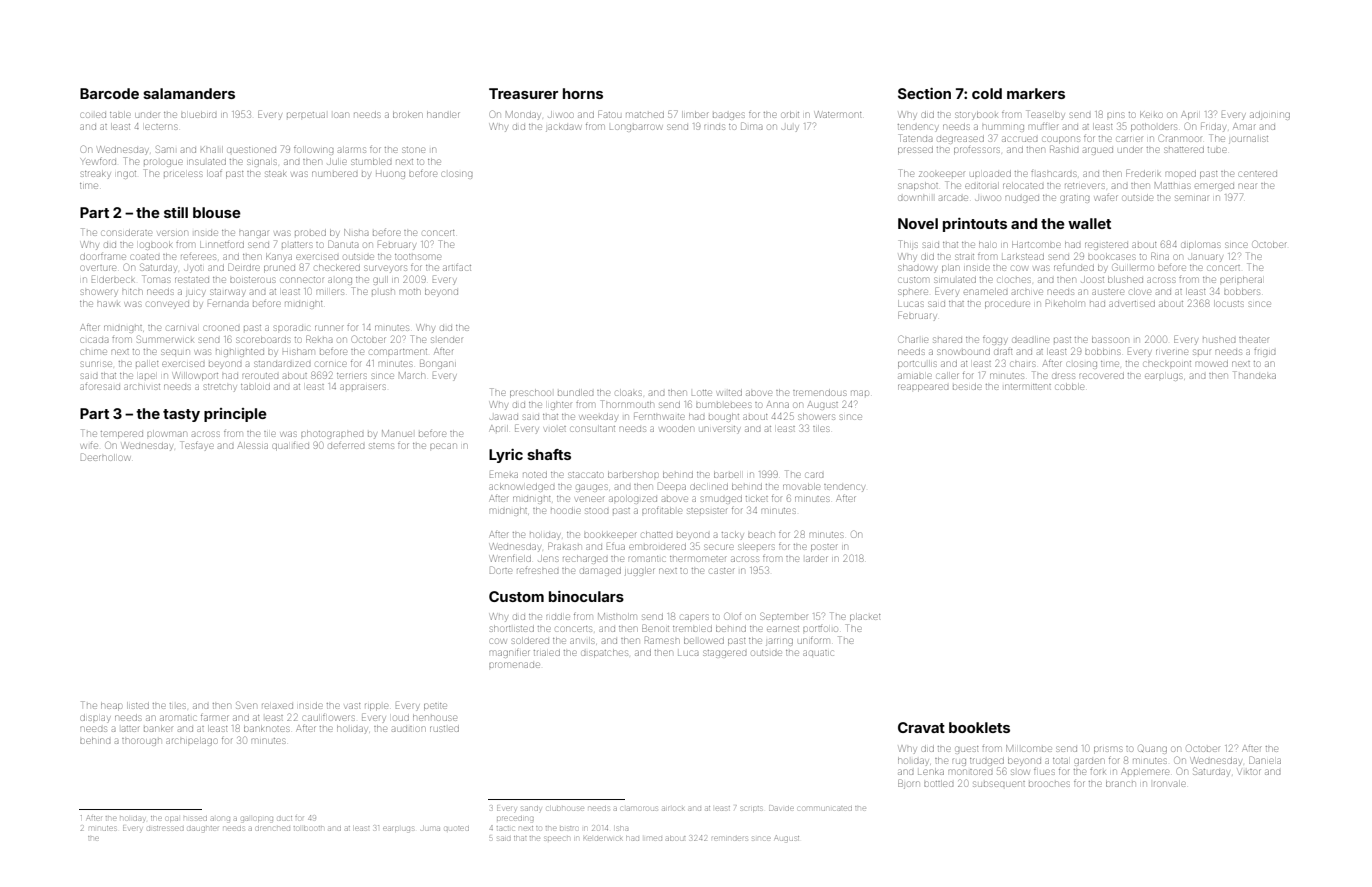  I want to click on archipelago, so click(191, 742).
